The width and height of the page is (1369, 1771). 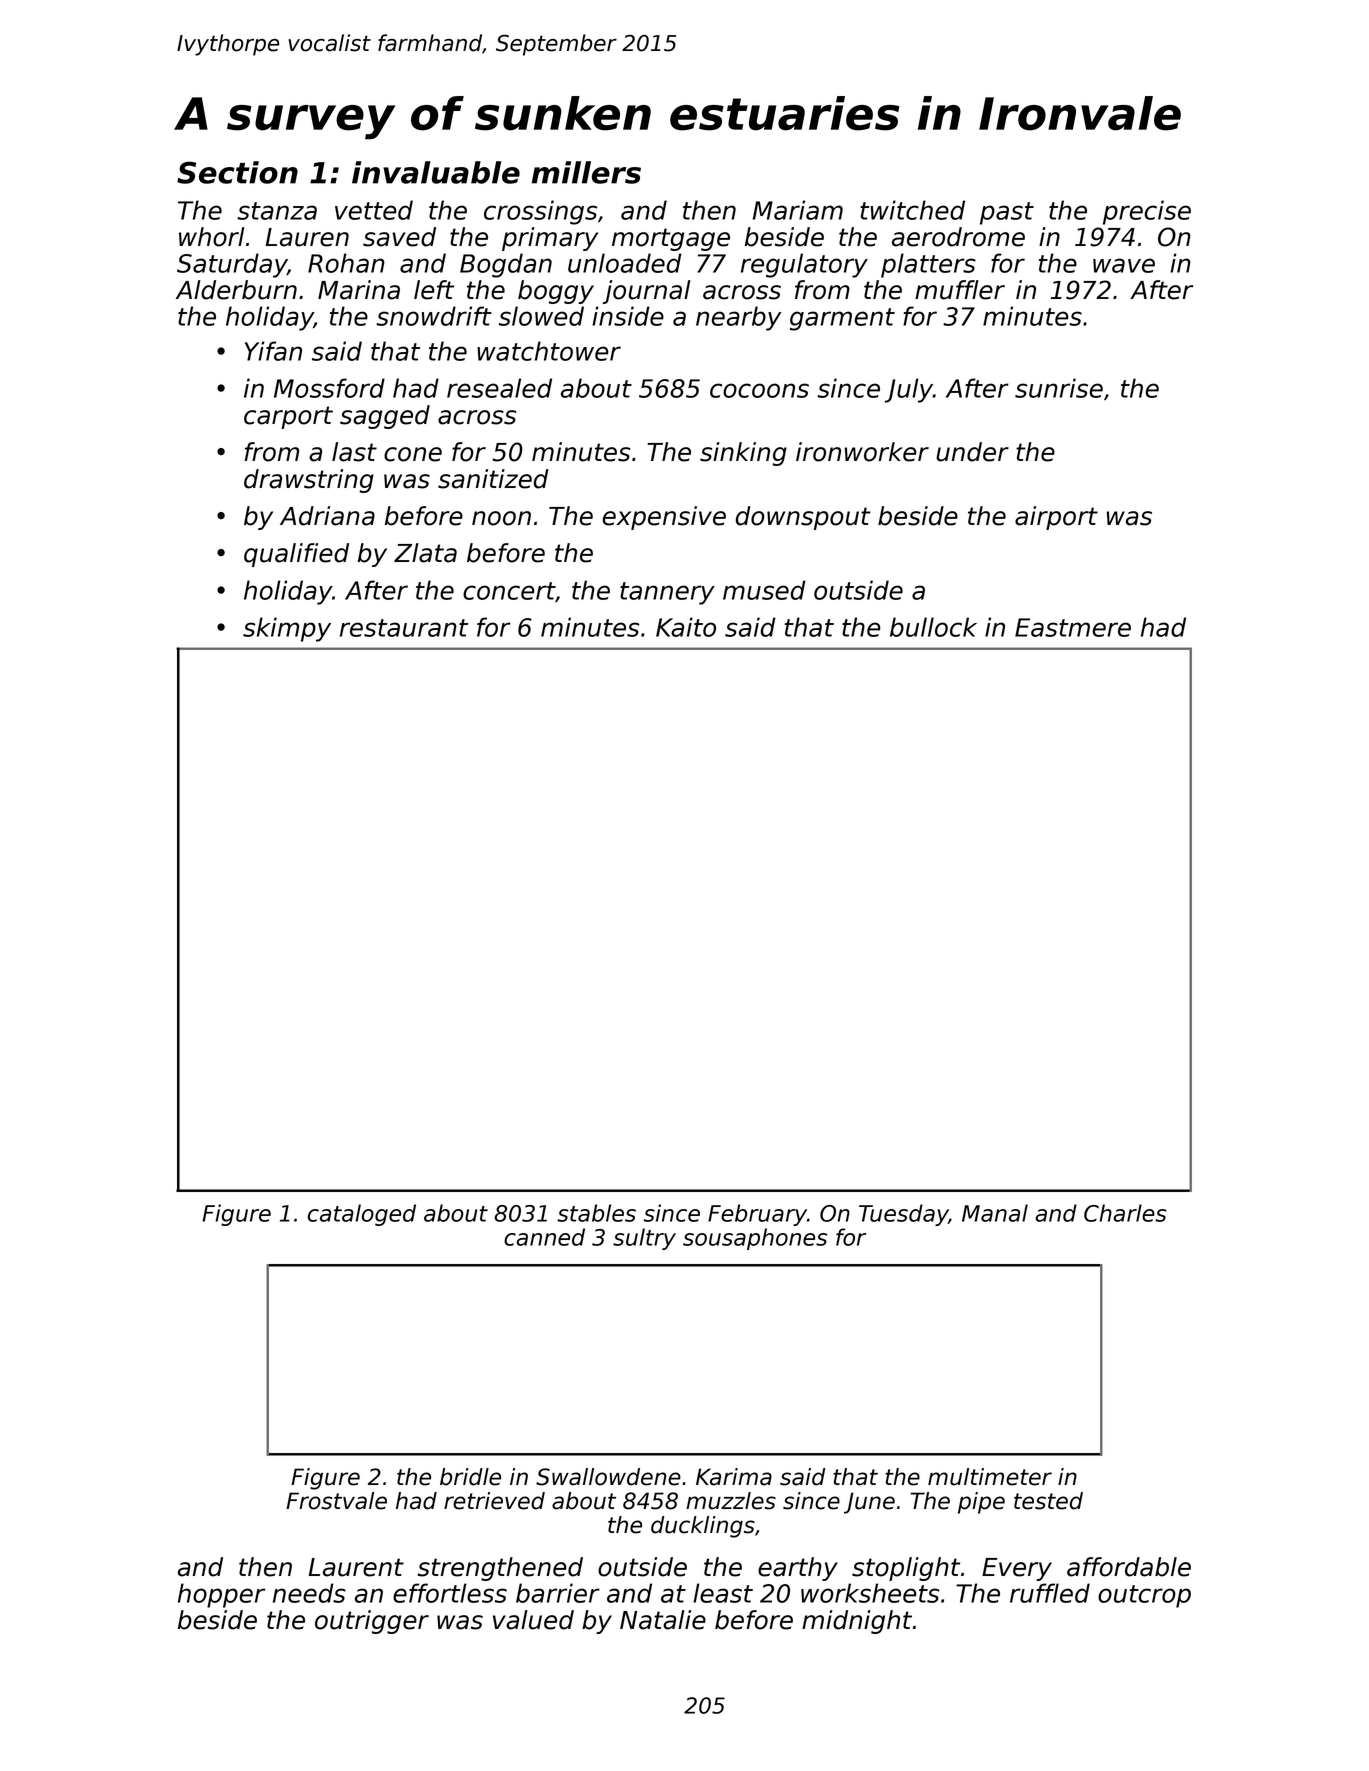 I want to click on multimeter, so click(x=990, y=1477).
